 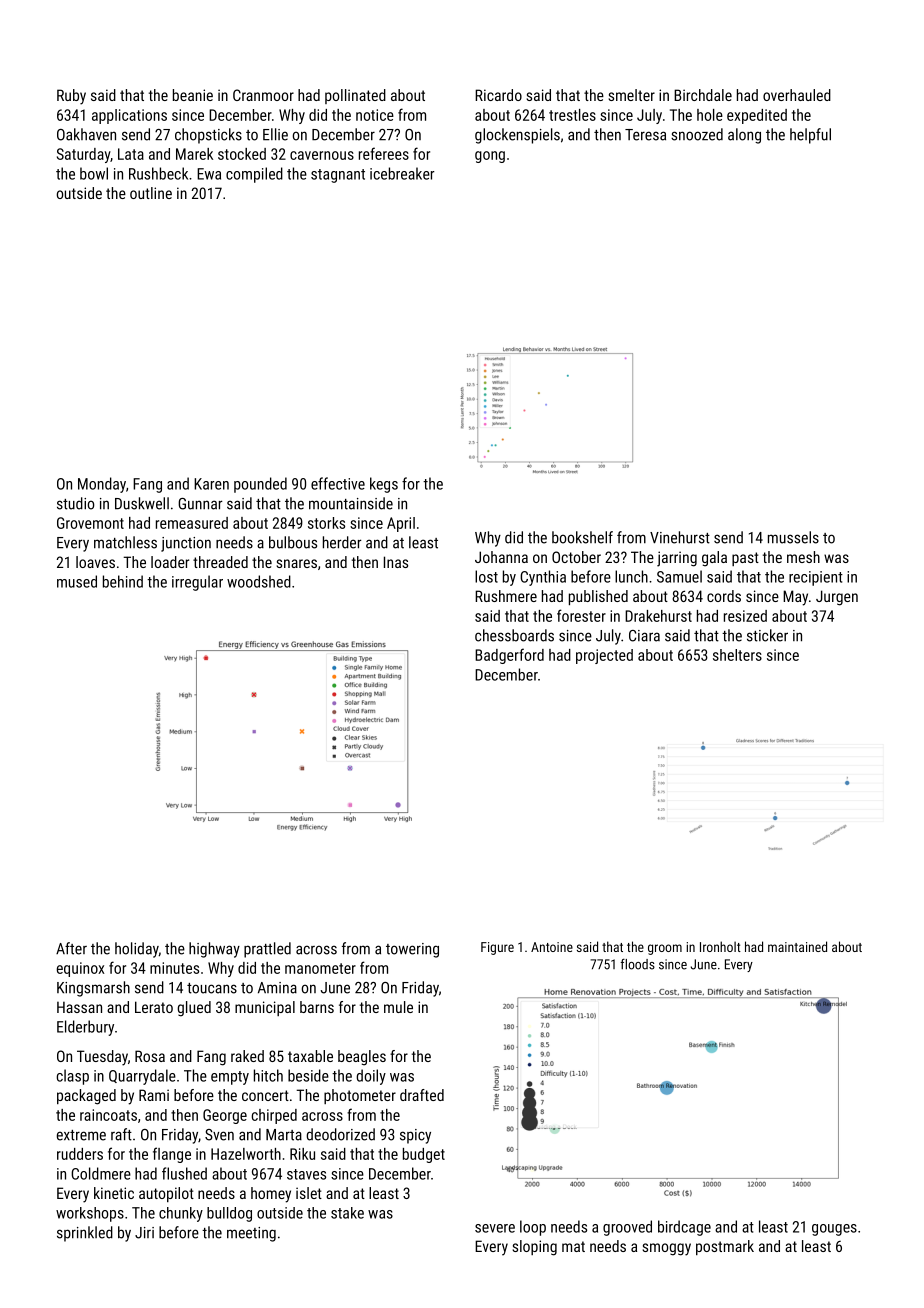 What do you see at coordinates (572, 115) in the document?
I see `trestles` at bounding box center [572, 115].
